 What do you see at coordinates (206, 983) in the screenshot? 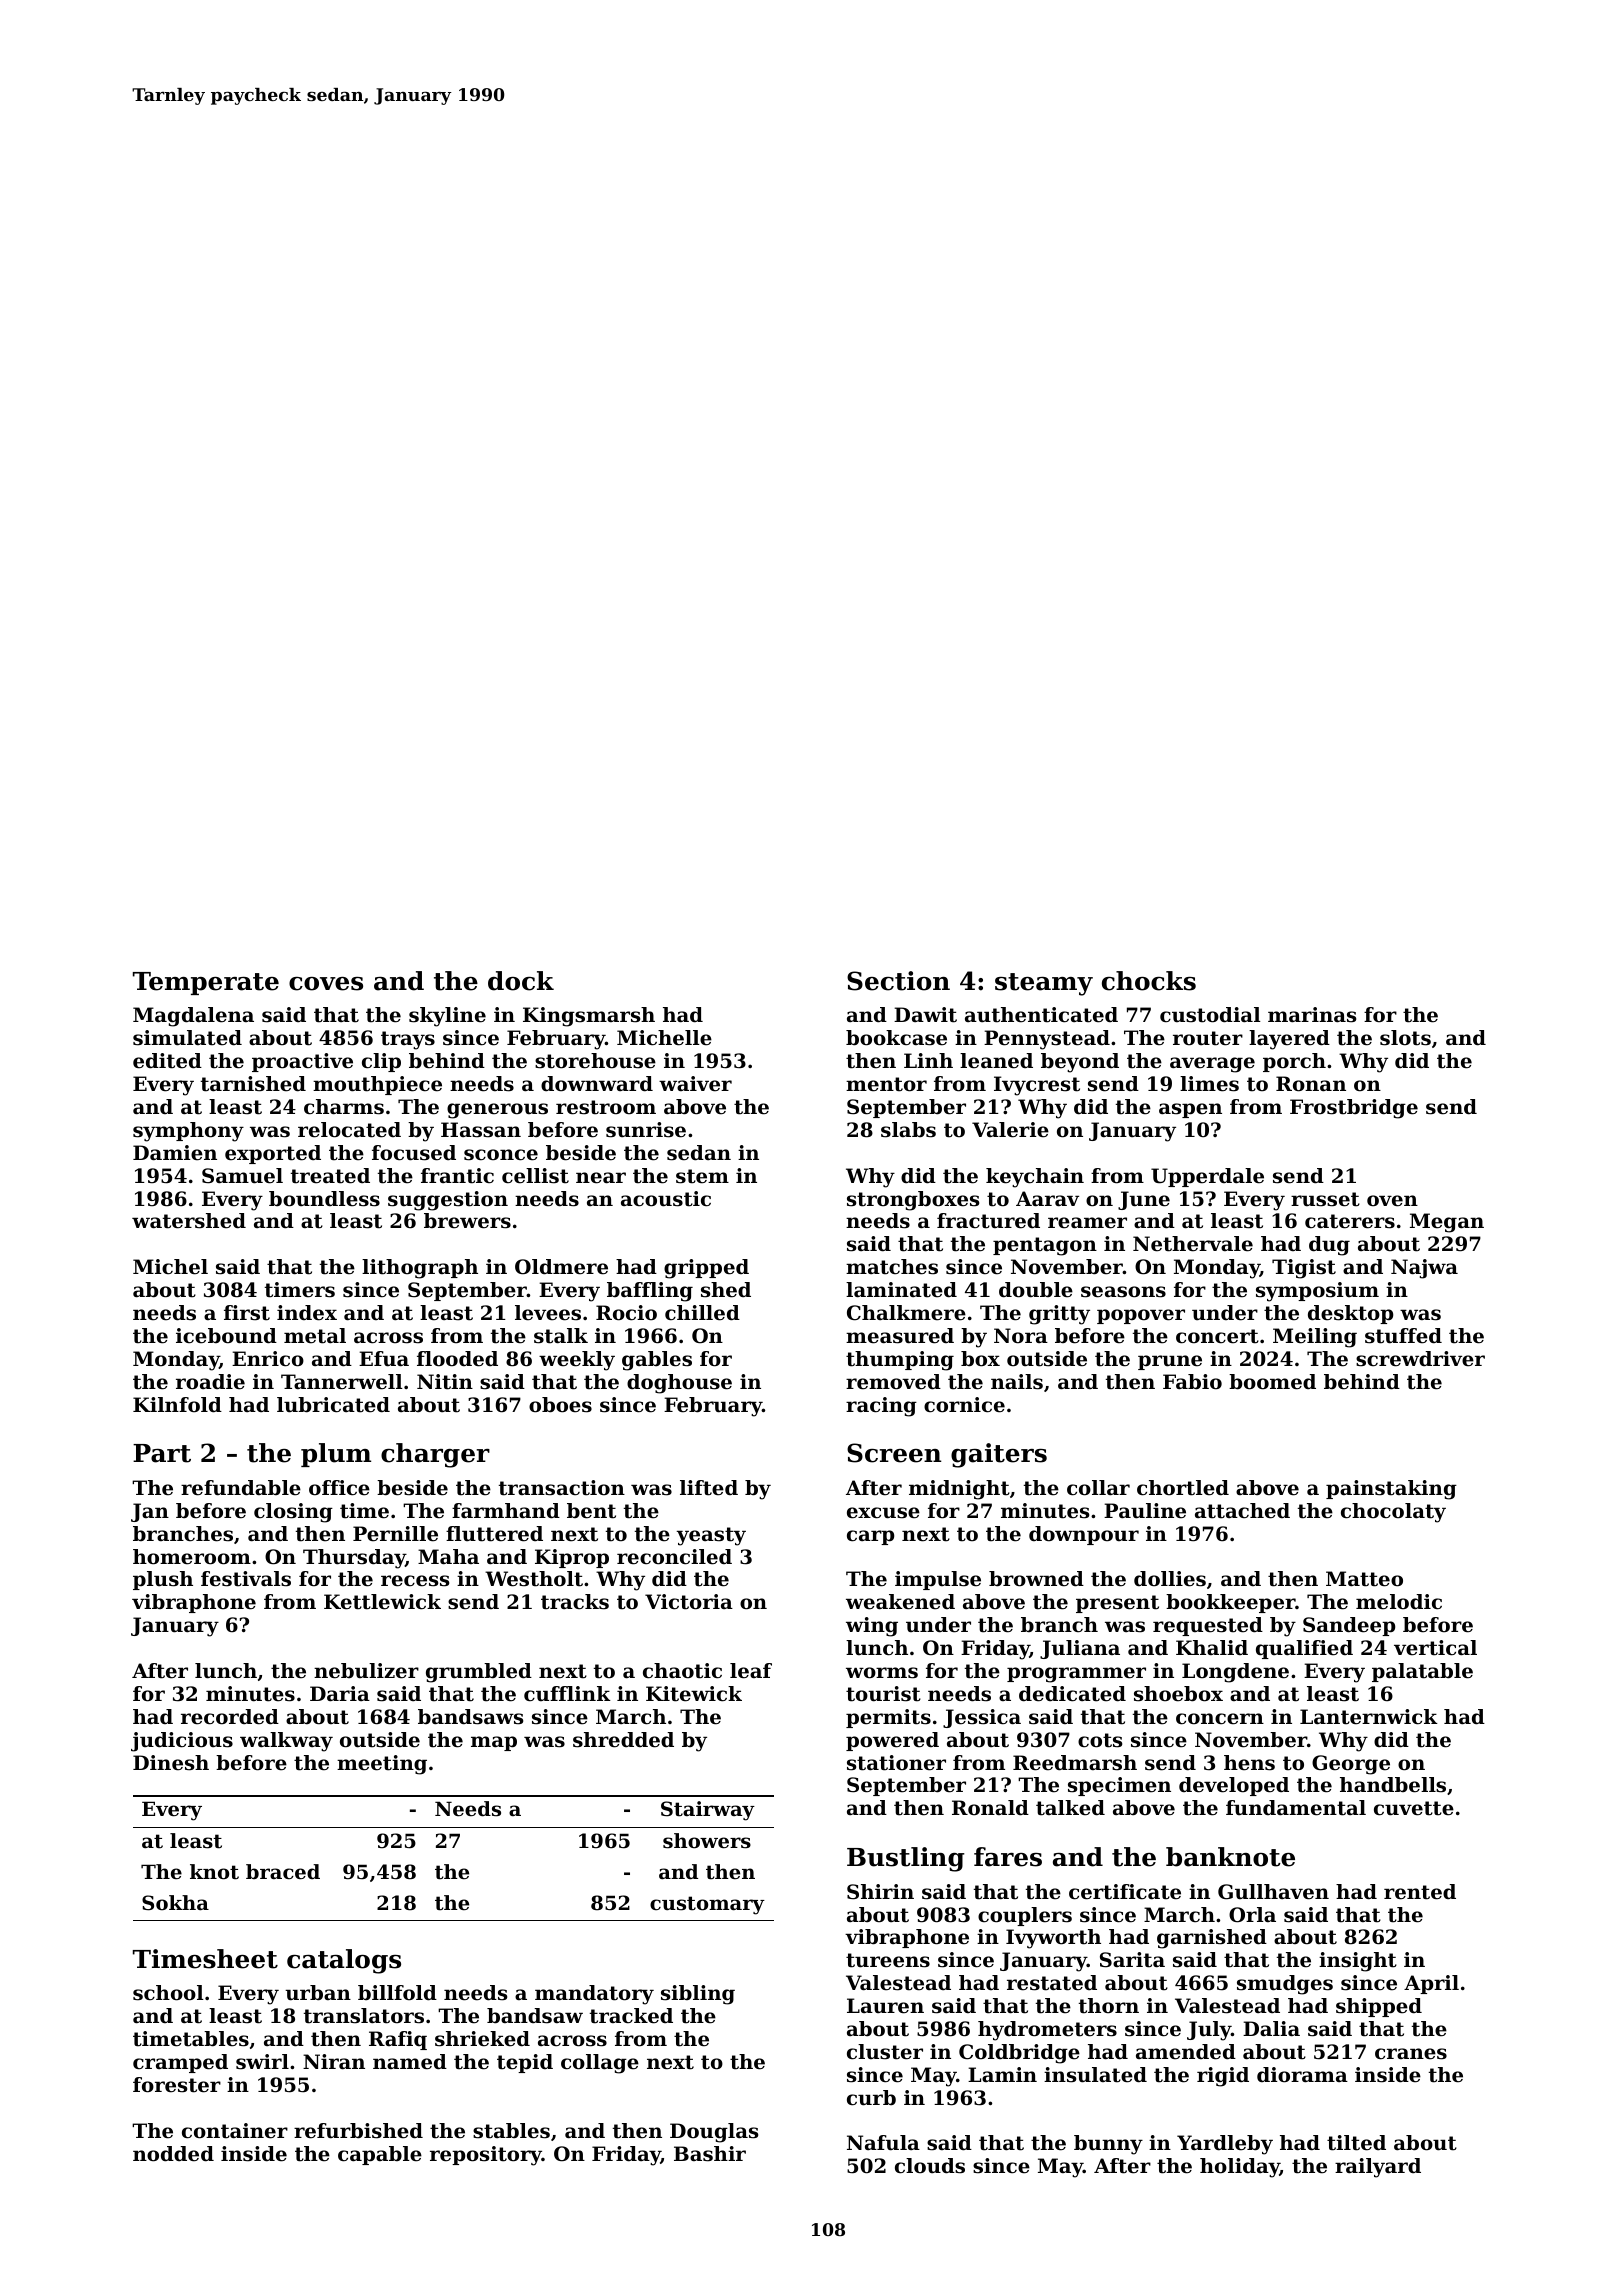
I see `Temperate` at bounding box center [206, 983].
